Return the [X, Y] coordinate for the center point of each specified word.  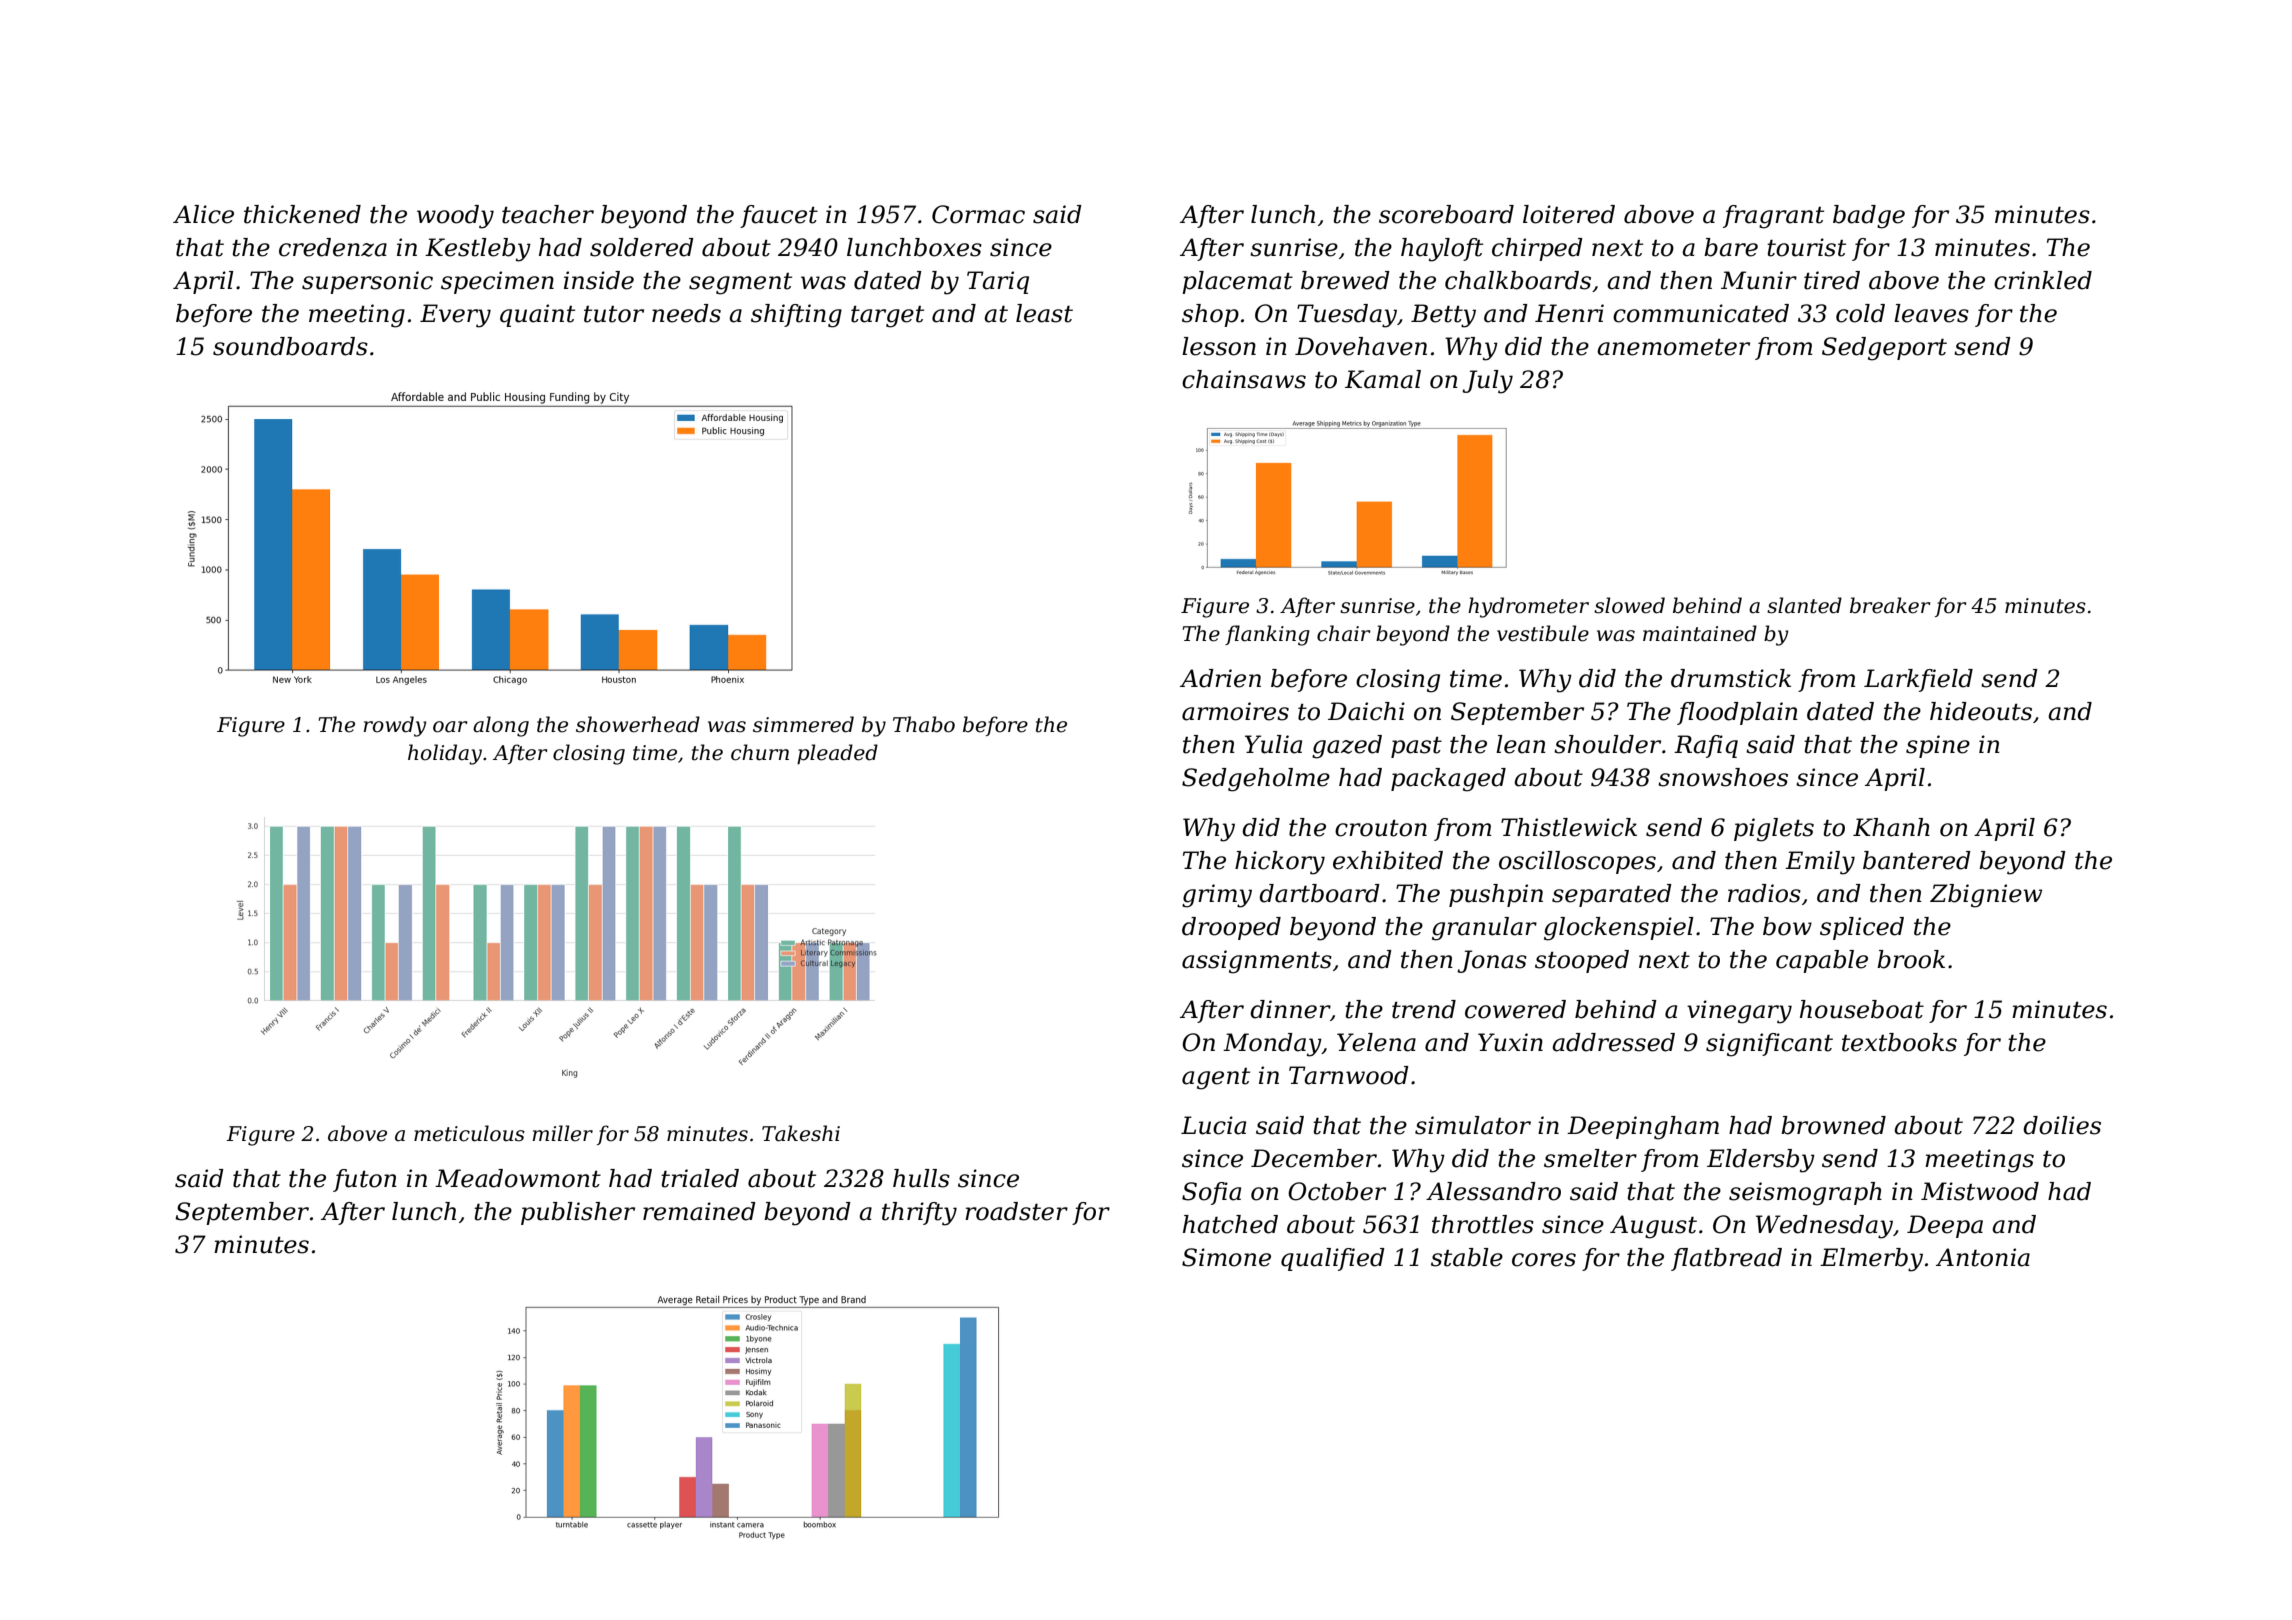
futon [365, 1180]
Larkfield [1918, 680]
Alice [203, 214]
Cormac [978, 214]
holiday [445, 754]
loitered [1569, 214]
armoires [1235, 711]
